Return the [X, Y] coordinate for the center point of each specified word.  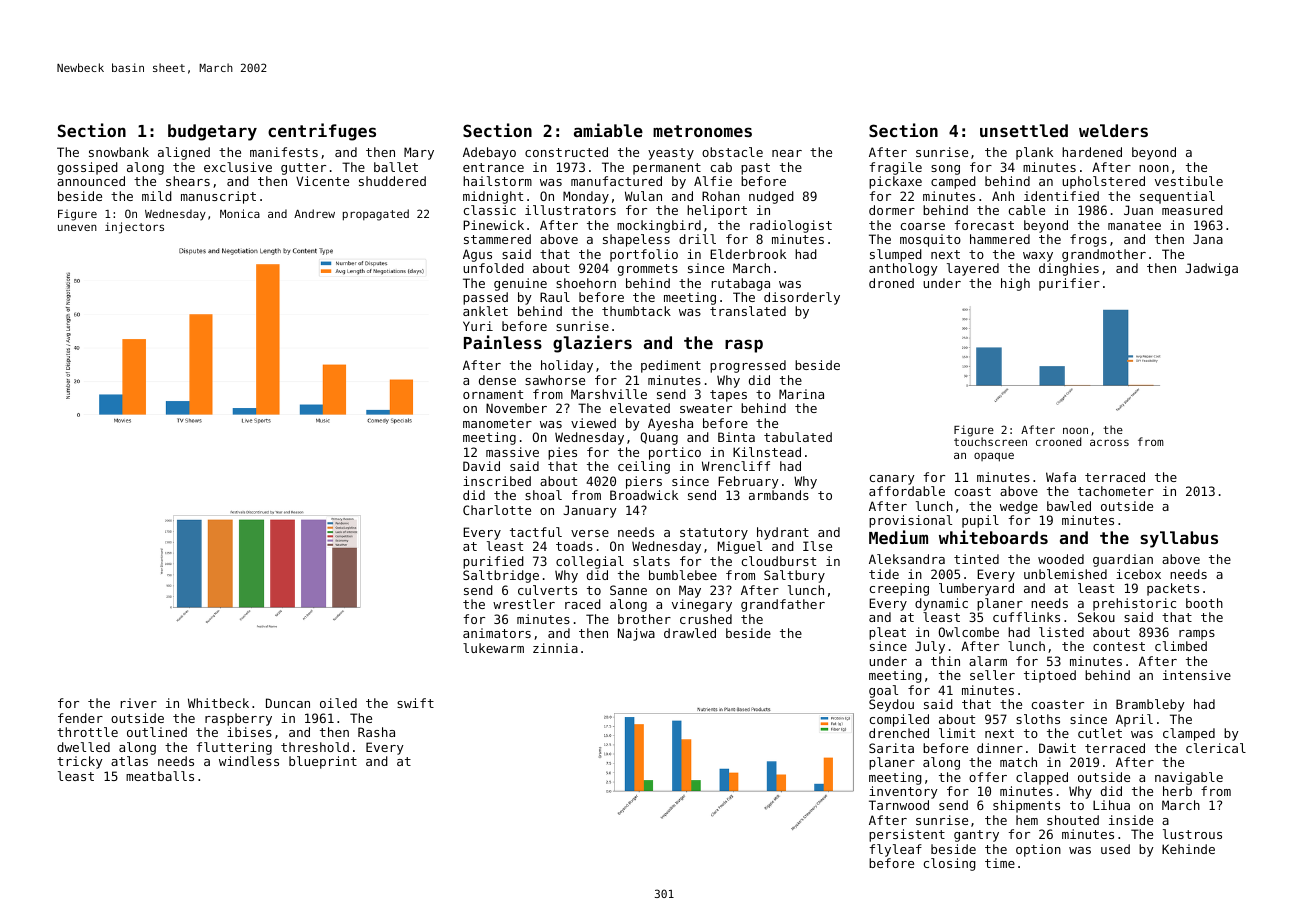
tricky [80, 762]
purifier [1069, 284]
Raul [555, 297]
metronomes [702, 131]
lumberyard [976, 589]
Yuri [478, 326]
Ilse [817, 546]
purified [493, 562]
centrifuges [322, 132]
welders [1113, 130]
